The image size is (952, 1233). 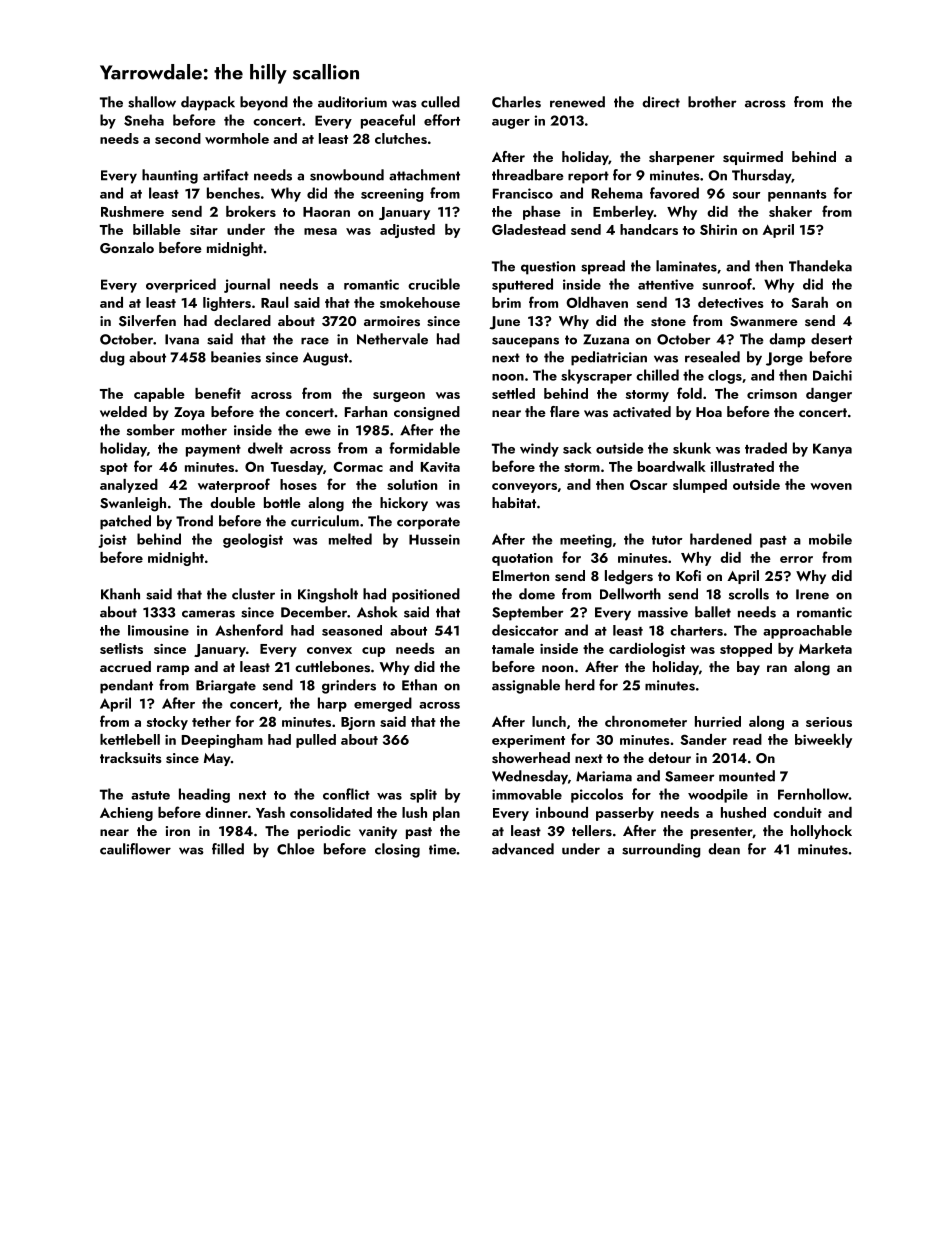 What do you see at coordinates (144, 120) in the screenshot?
I see `Sneha` at bounding box center [144, 120].
